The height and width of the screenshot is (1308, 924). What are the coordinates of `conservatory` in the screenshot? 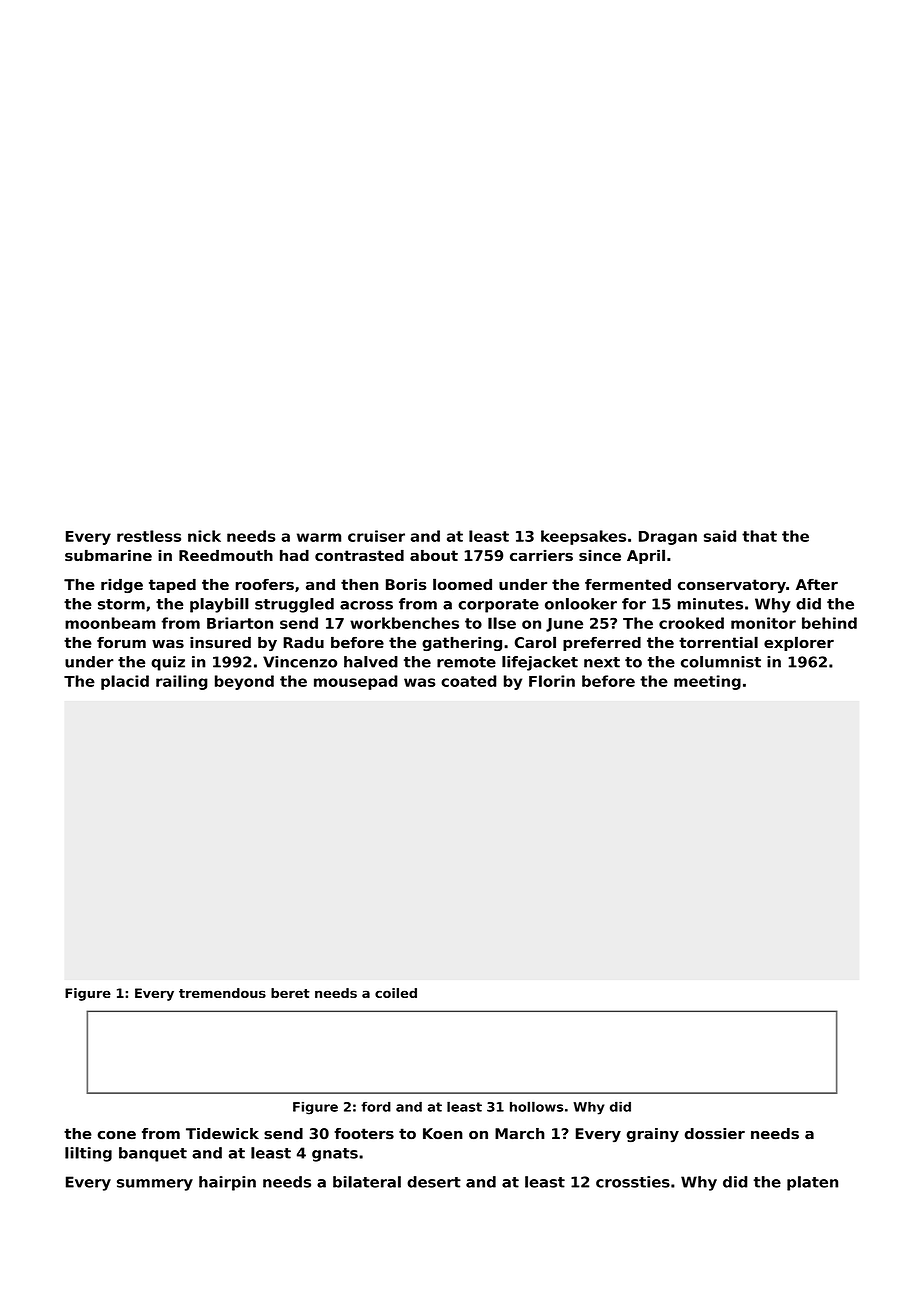 It's located at (732, 586).
